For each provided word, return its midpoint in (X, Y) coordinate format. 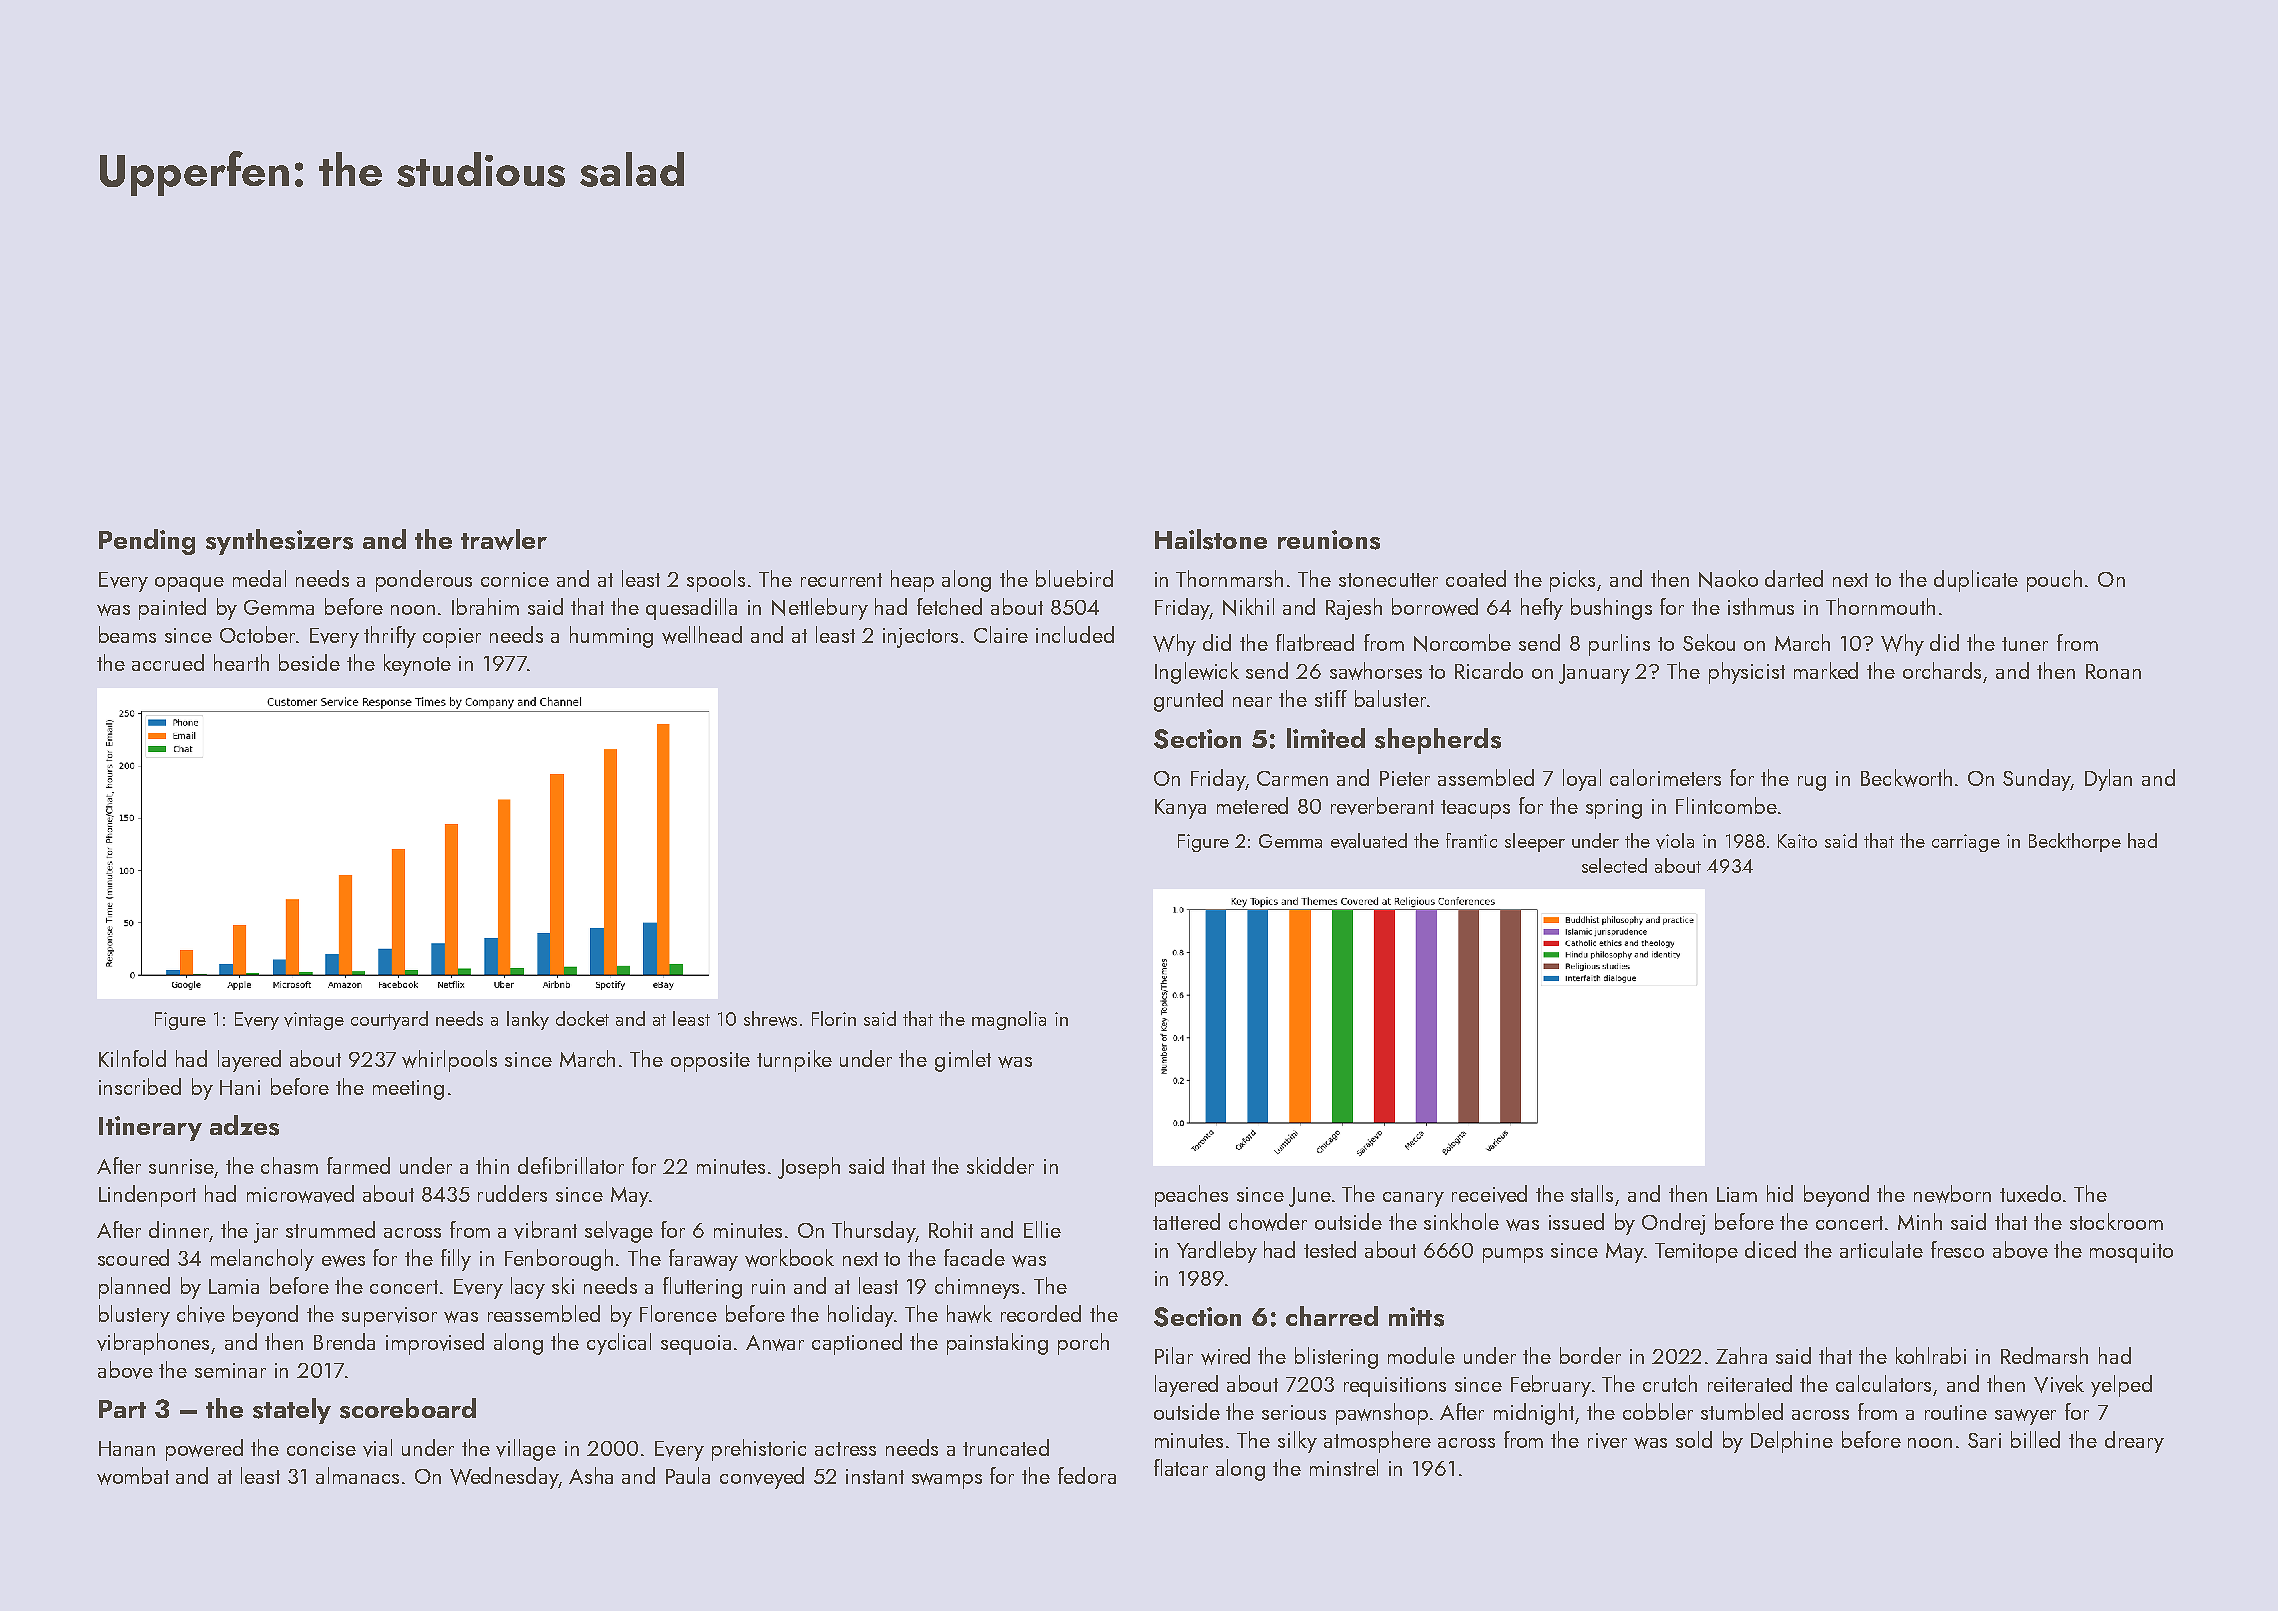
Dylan (2108, 780)
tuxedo (2030, 1193)
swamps (947, 1481)
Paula (688, 1475)
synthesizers (279, 542)
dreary (2134, 1442)
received (1489, 1194)
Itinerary (150, 1128)
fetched (949, 606)
